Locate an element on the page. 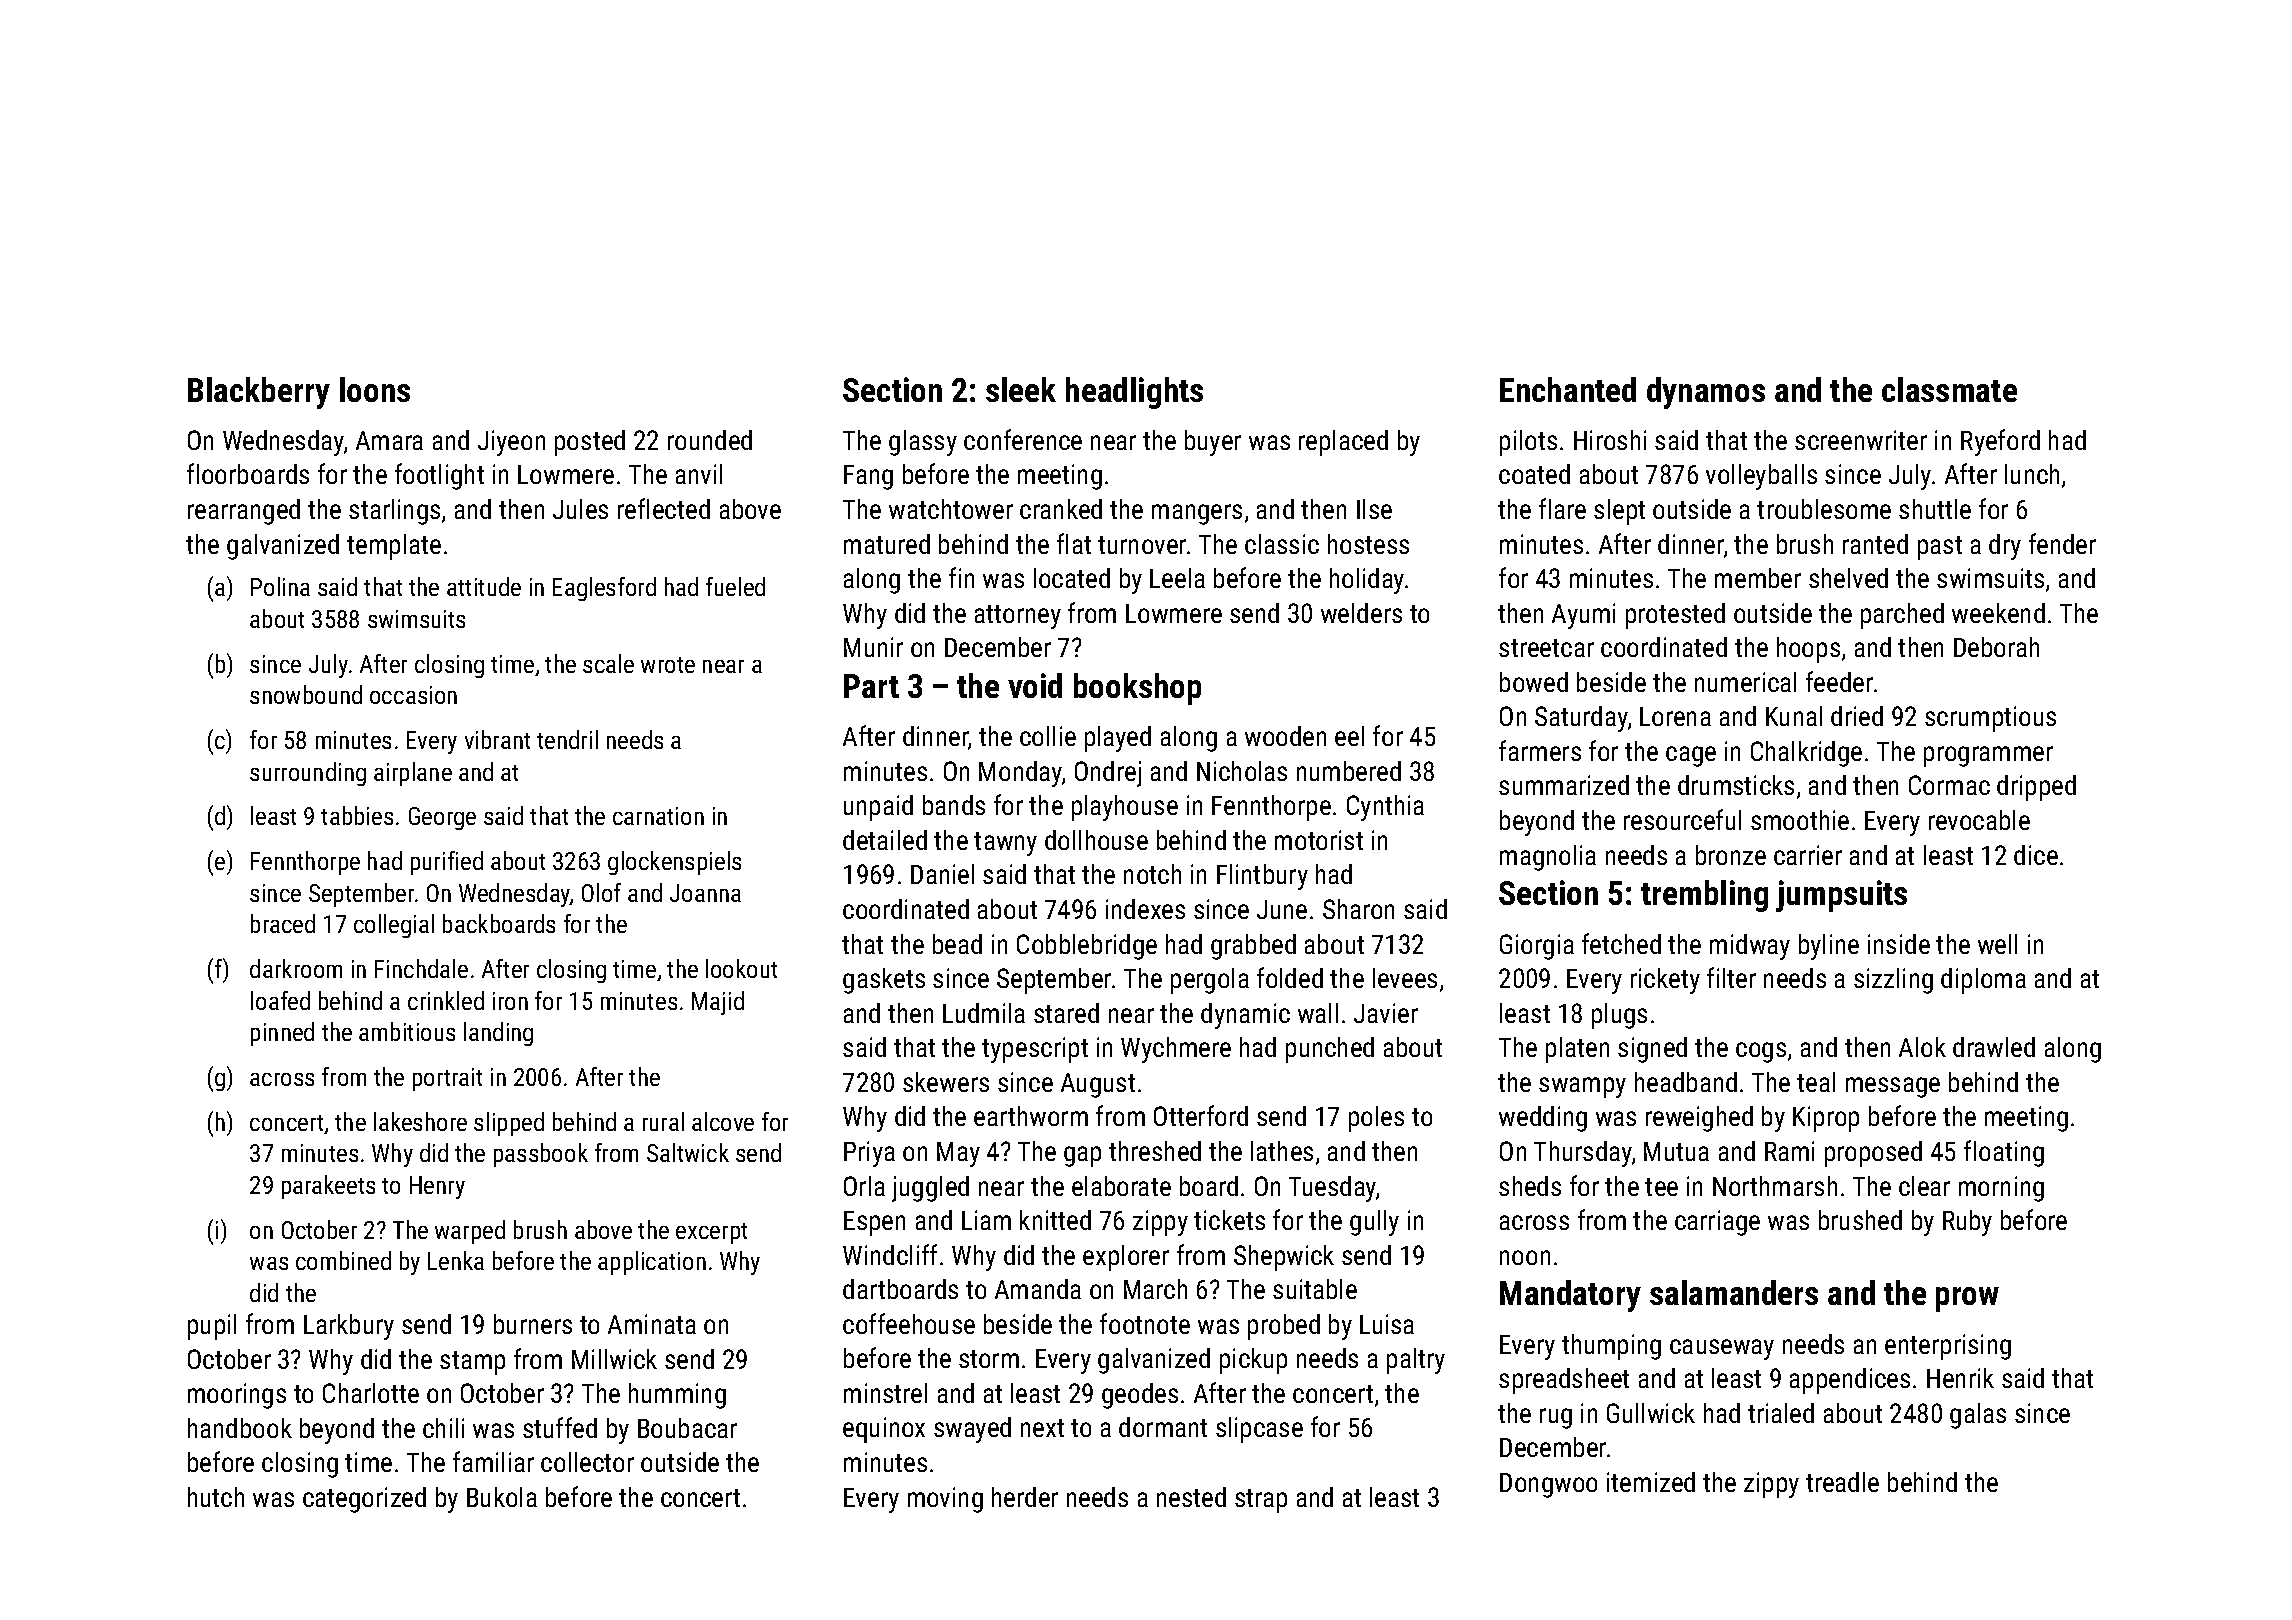 The width and height of the page is (2292, 1620). Ludmila is located at coordinates (984, 1013).
